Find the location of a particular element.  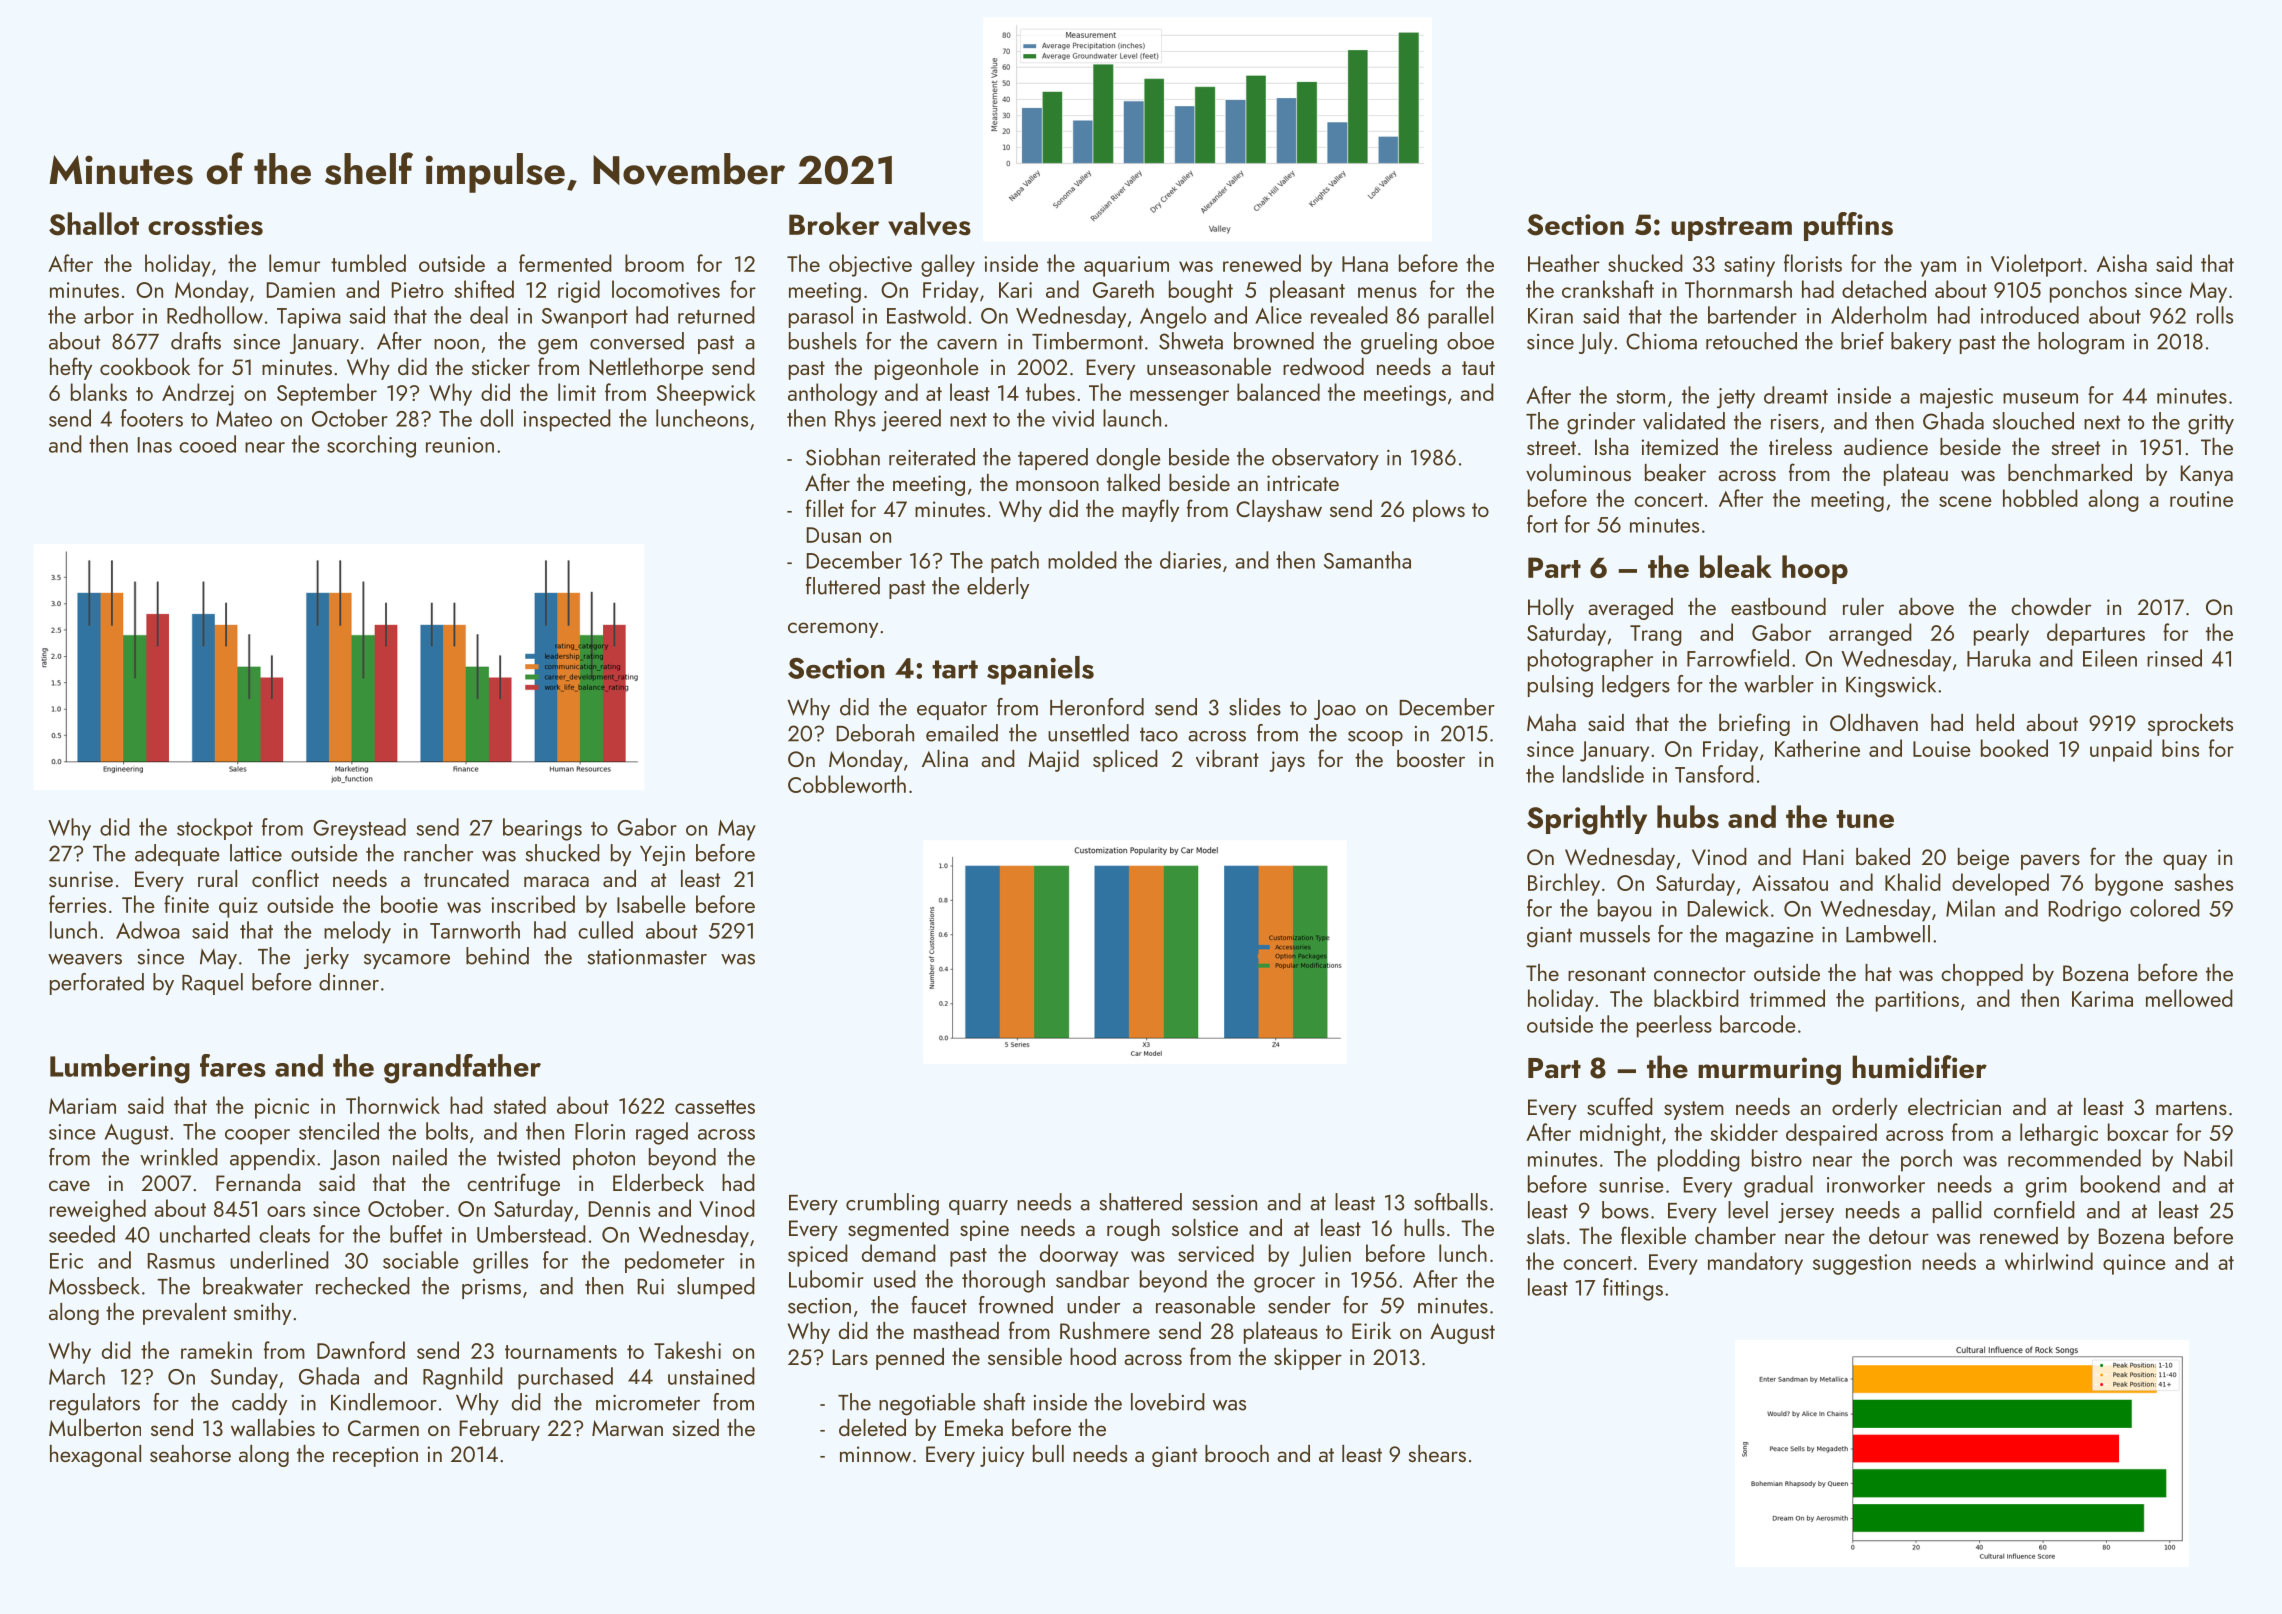

brooch is located at coordinates (1237, 1453).
